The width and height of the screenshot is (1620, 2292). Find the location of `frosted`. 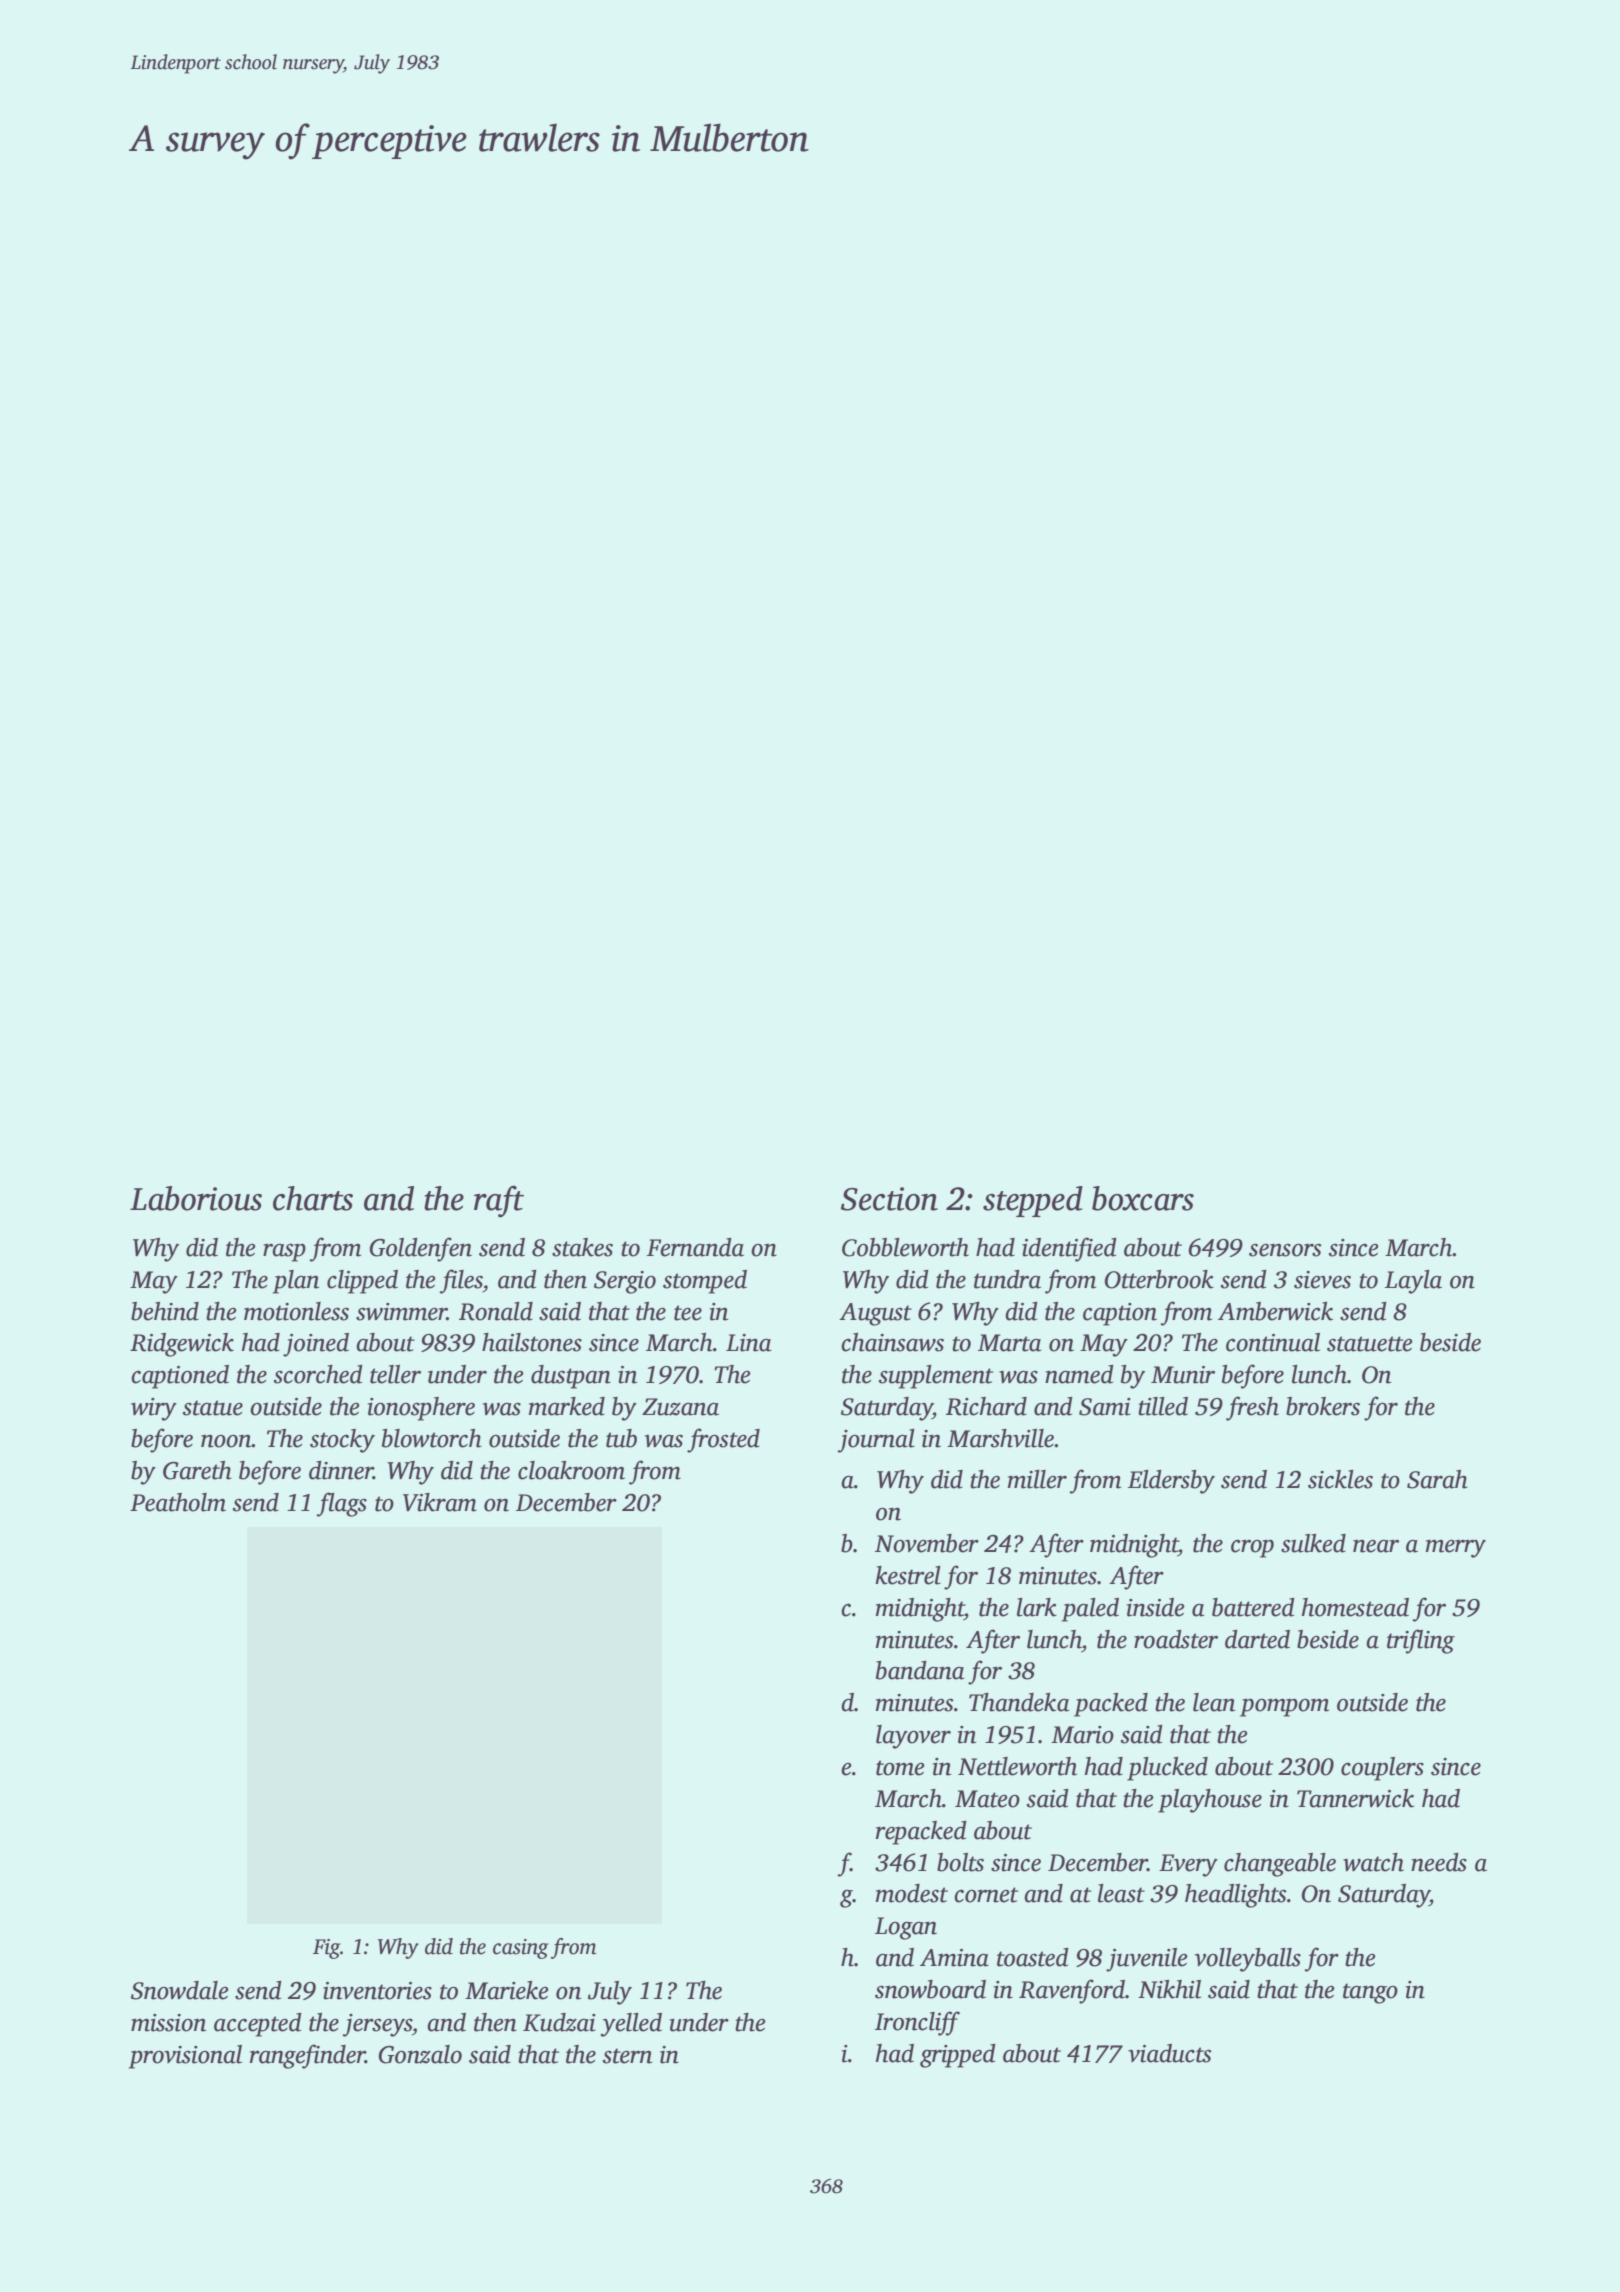

frosted is located at coordinates (723, 1440).
